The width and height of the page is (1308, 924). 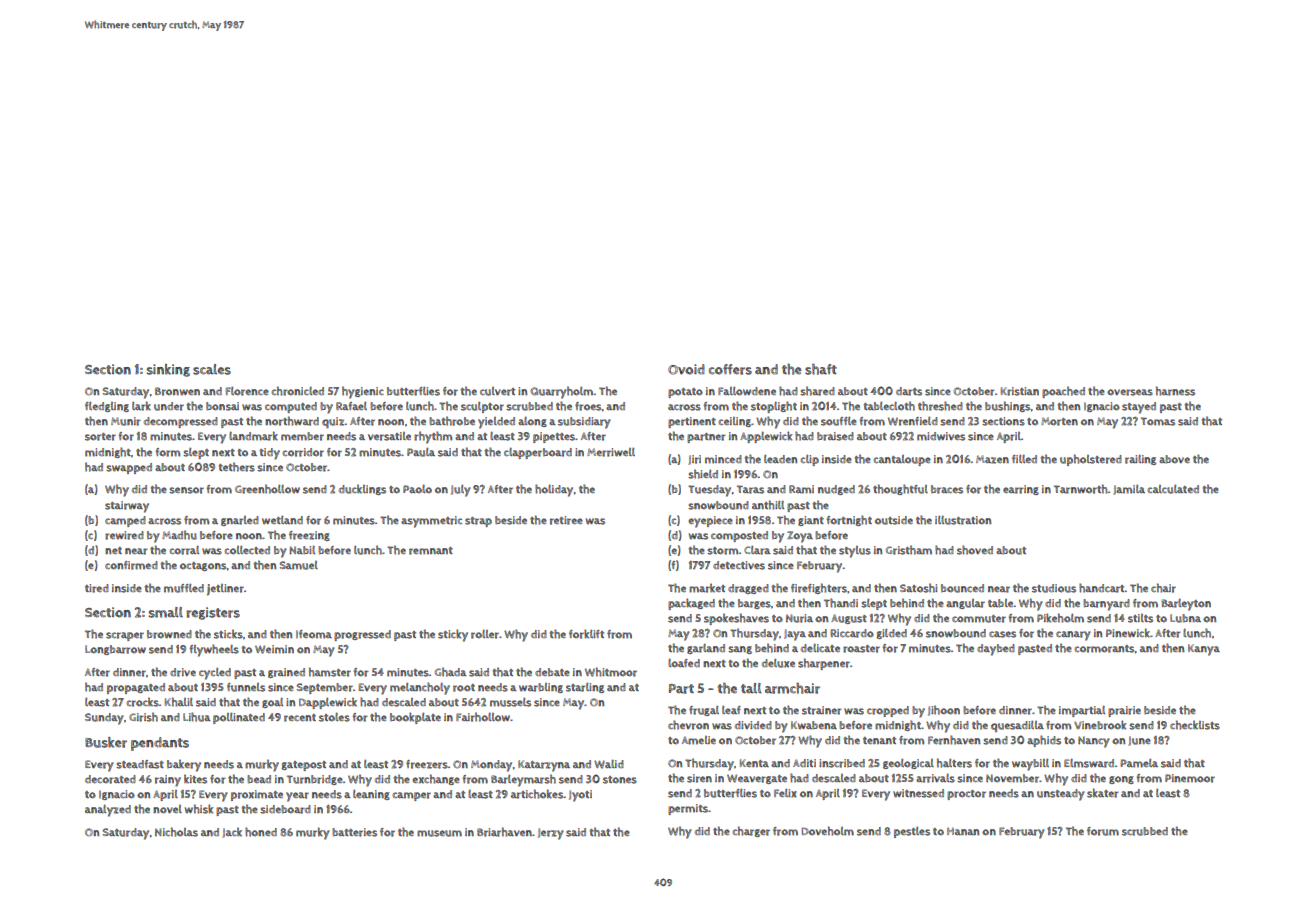 What do you see at coordinates (710, 522) in the page?
I see `eyepiece` at bounding box center [710, 522].
